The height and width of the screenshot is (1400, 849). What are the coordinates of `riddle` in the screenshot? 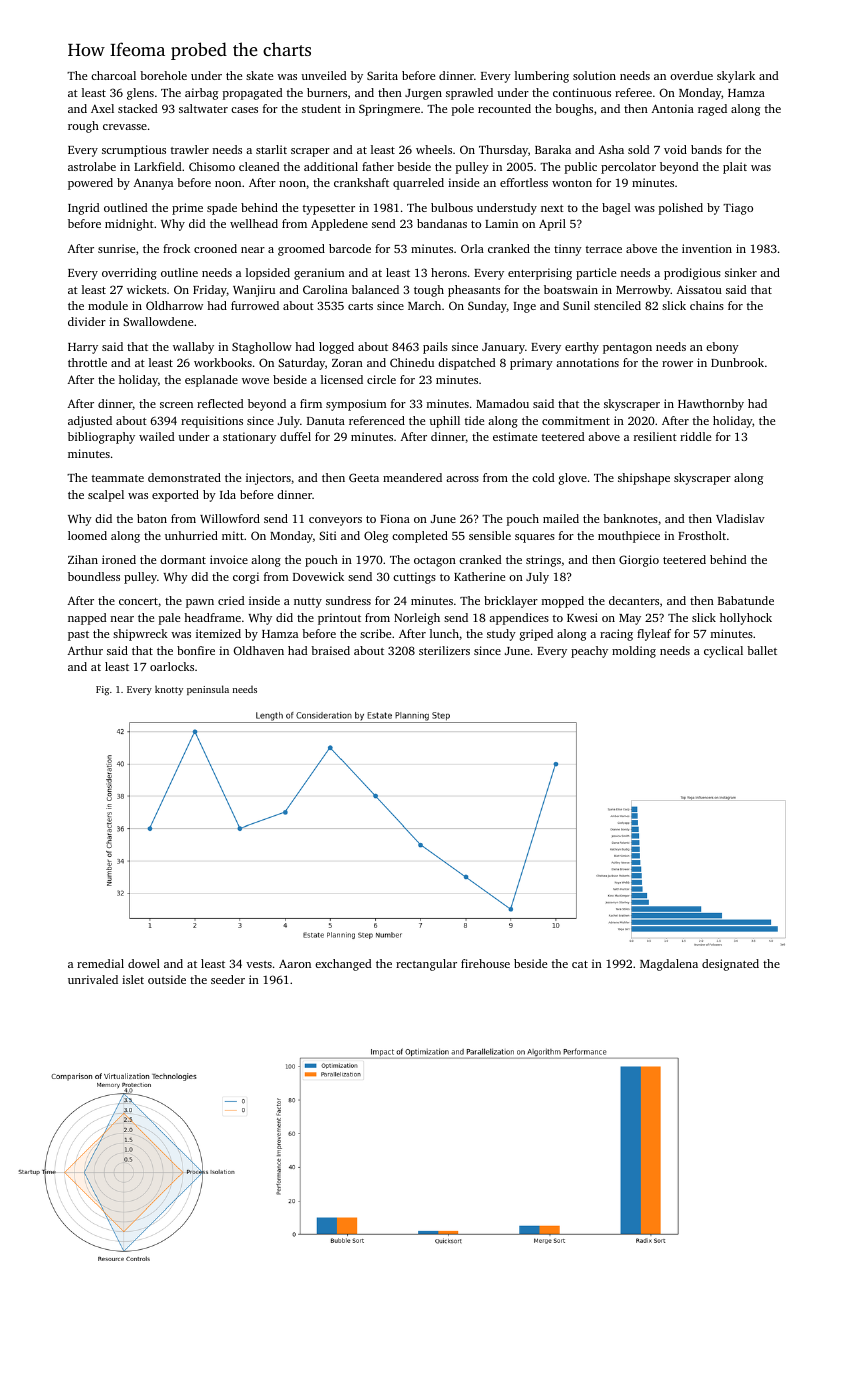 It's located at (695, 436).
